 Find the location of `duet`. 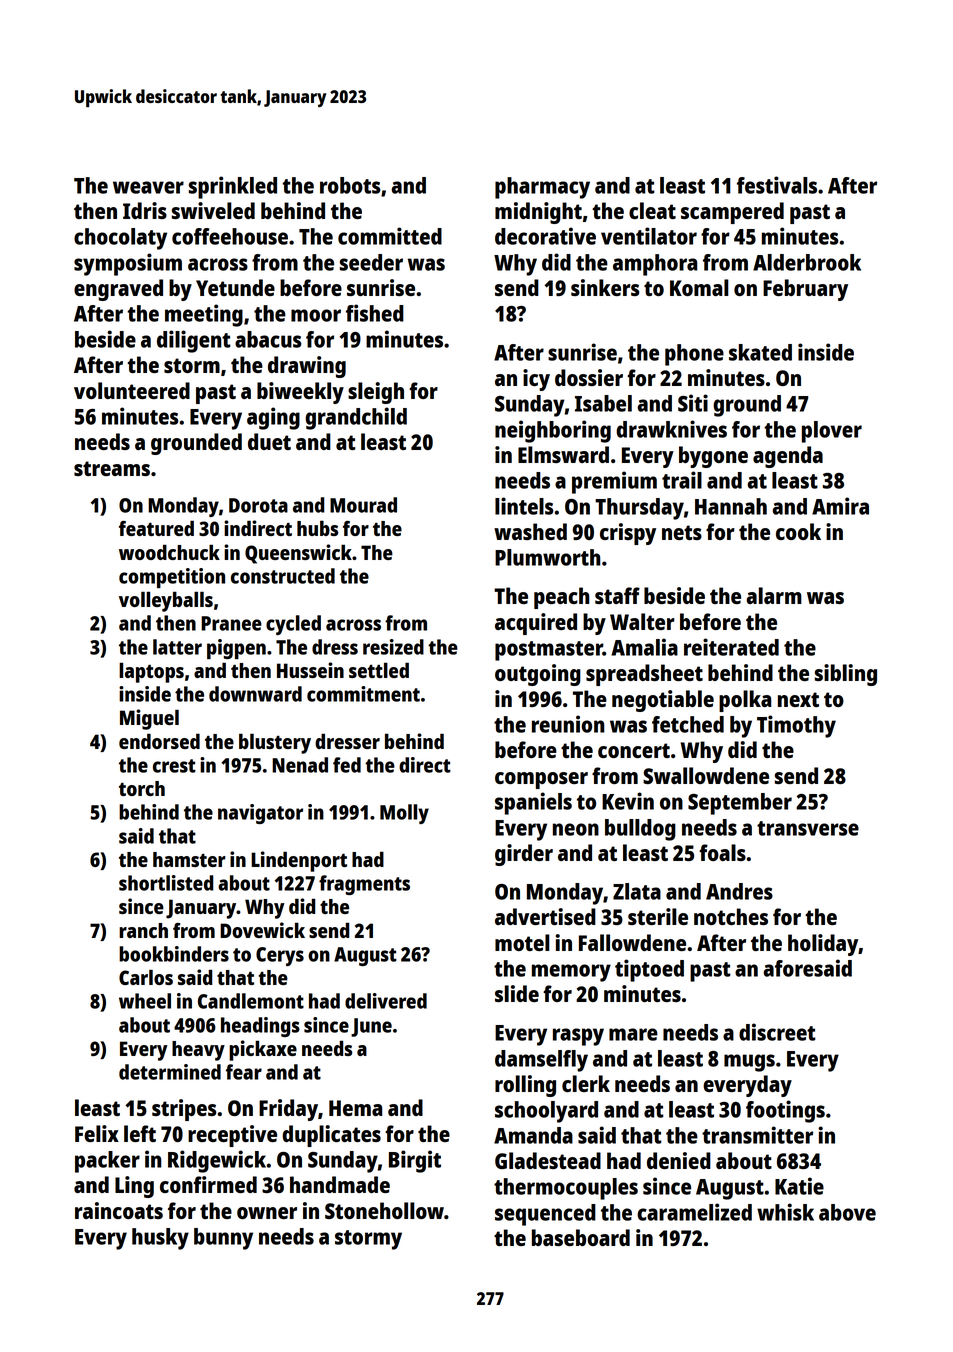

duet is located at coordinates (269, 441).
